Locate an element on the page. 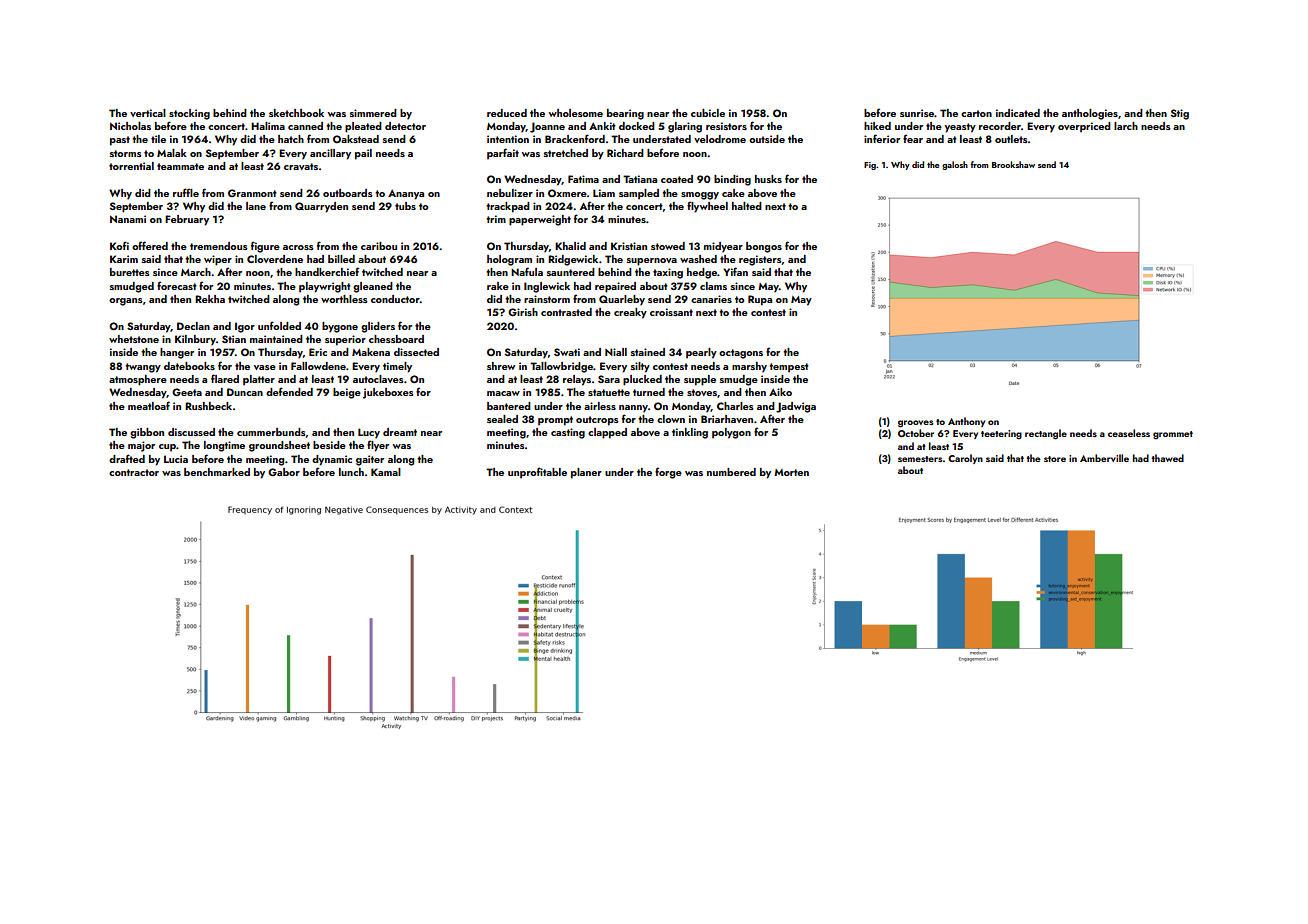  anthologies is located at coordinates (1090, 114).
